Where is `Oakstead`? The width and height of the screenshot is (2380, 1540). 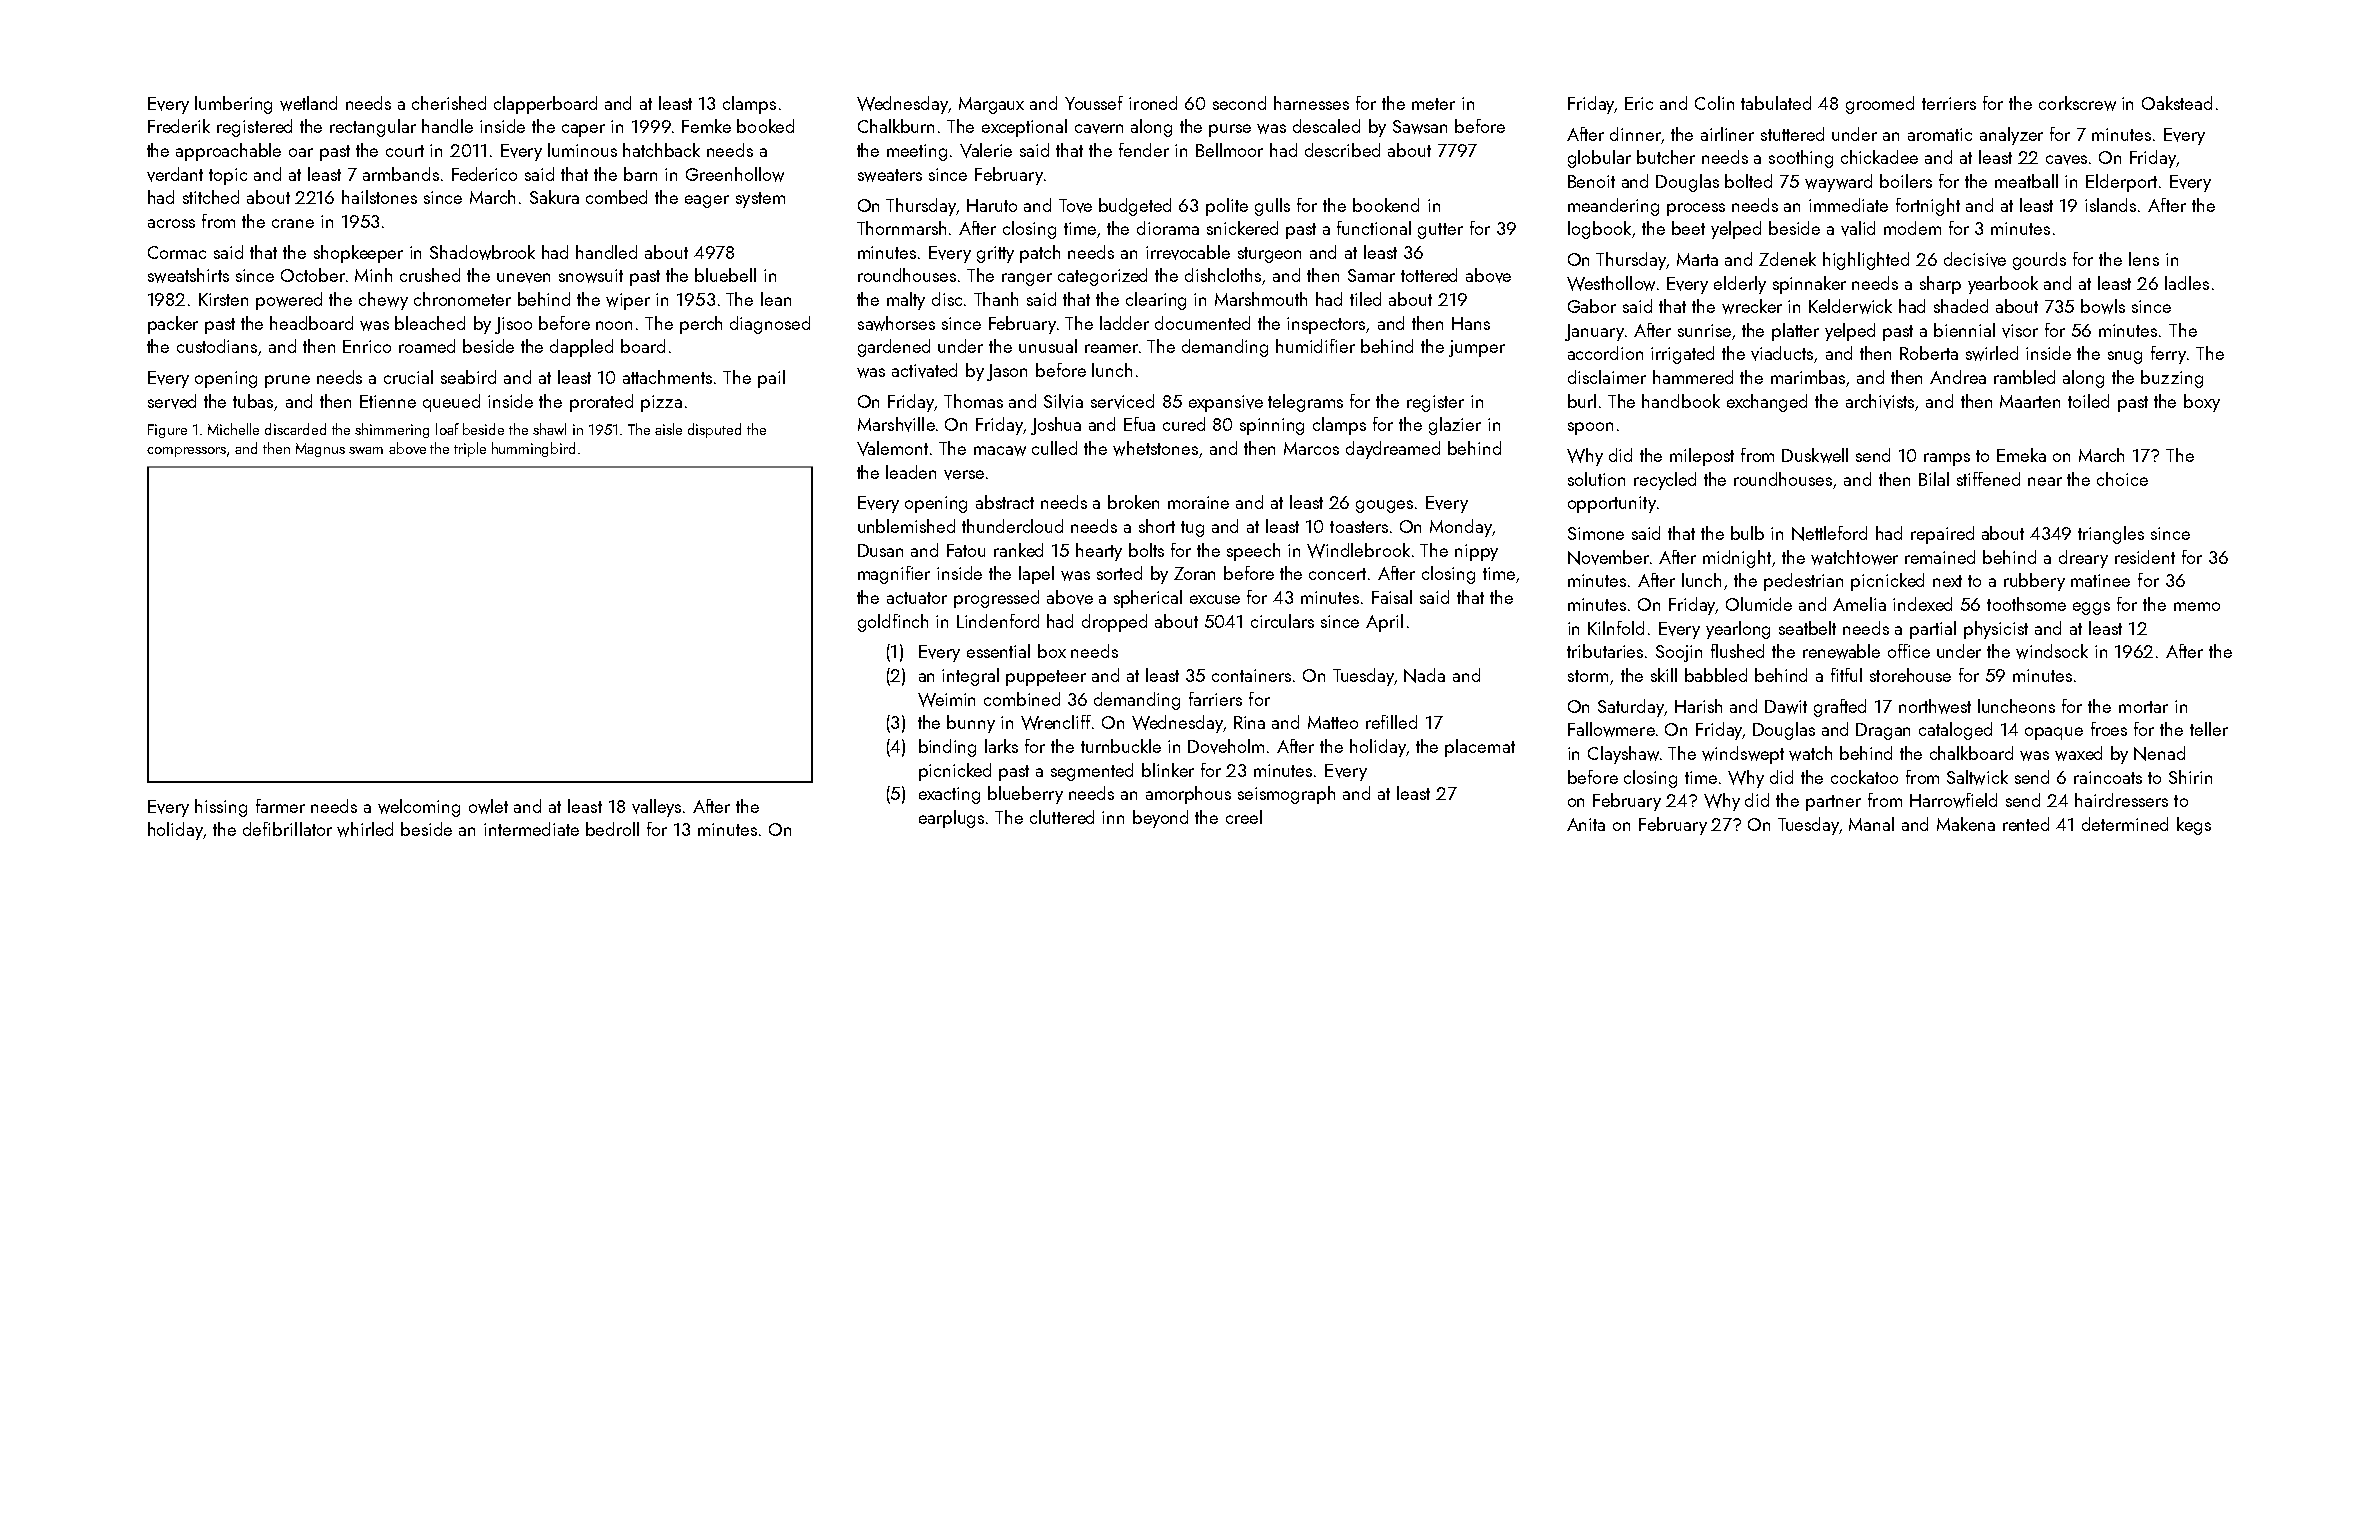 Oakstead is located at coordinates (2177, 103).
